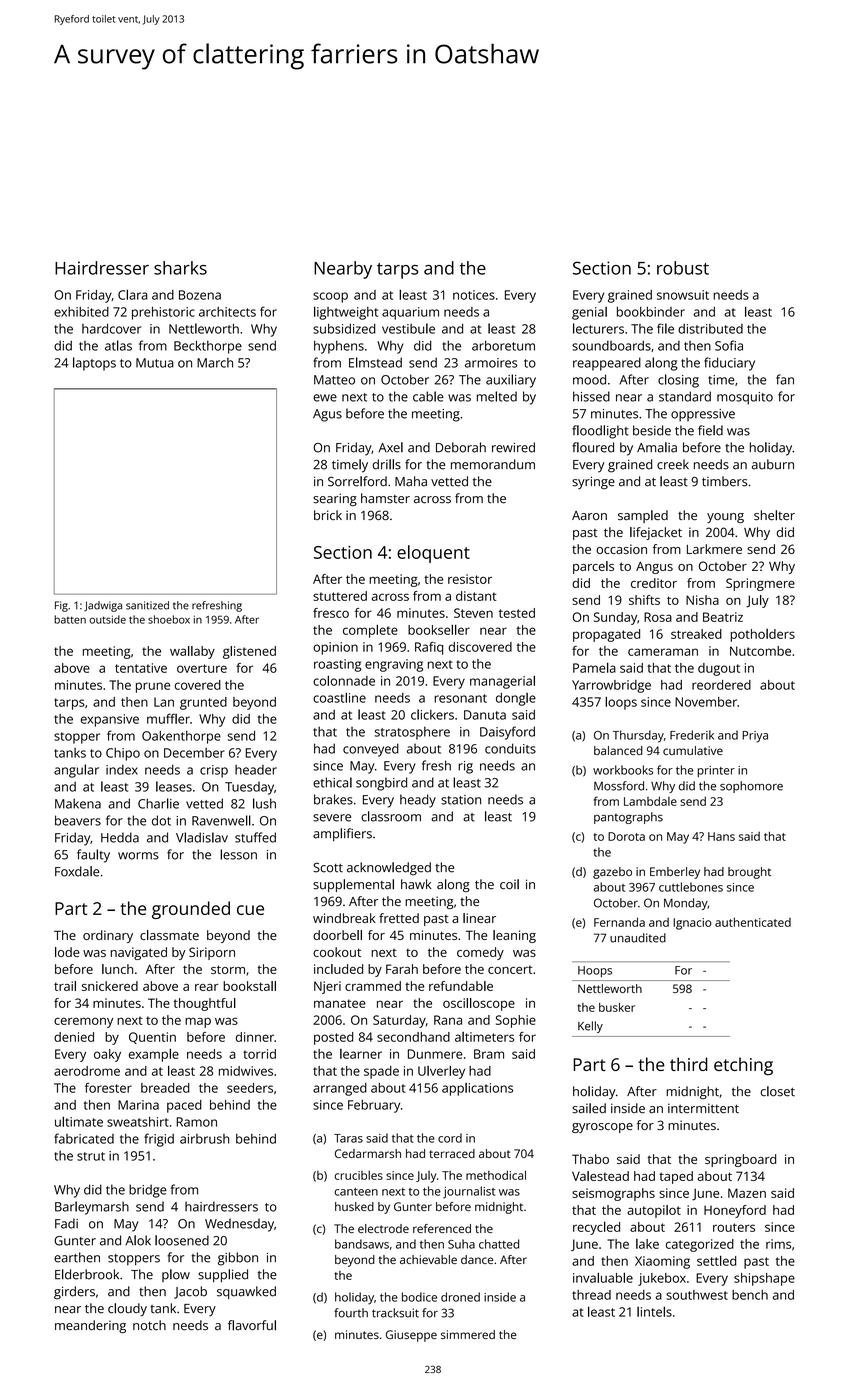 The width and height of the screenshot is (849, 1400). What do you see at coordinates (469, 1192) in the screenshot?
I see `journalist` at bounding box center [469, 1192].
